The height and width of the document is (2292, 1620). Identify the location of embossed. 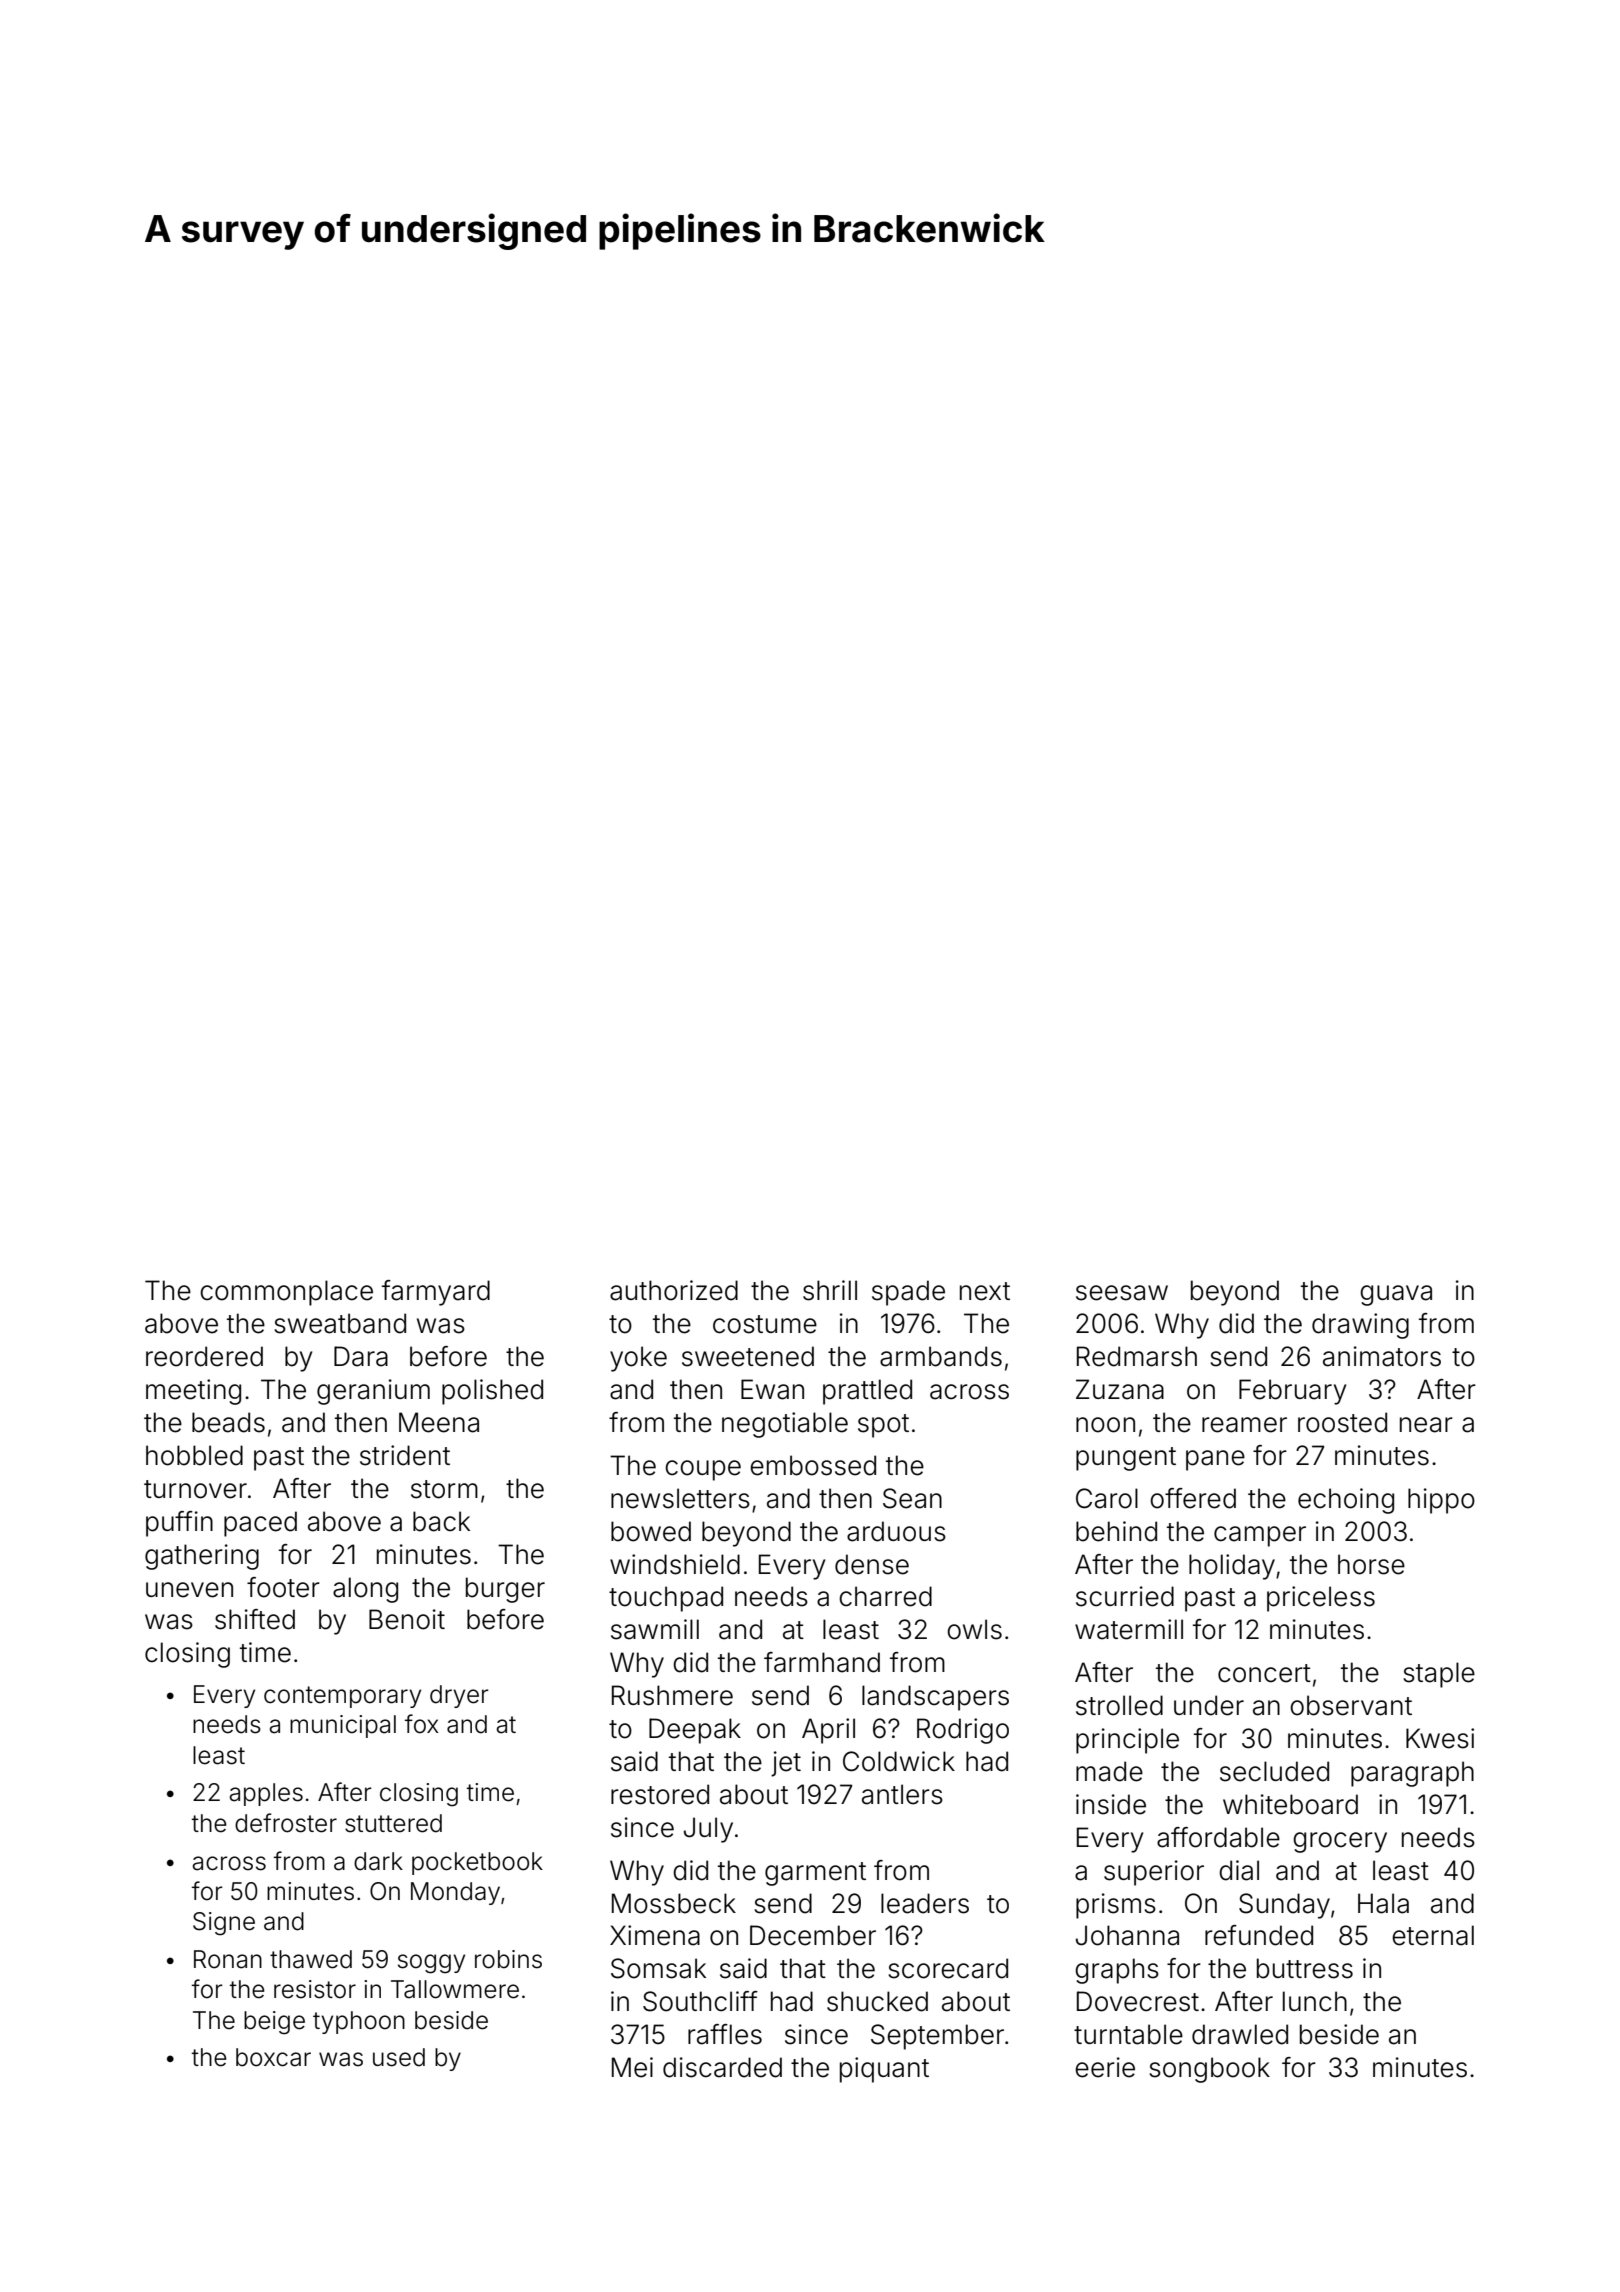
(813, 1465).
